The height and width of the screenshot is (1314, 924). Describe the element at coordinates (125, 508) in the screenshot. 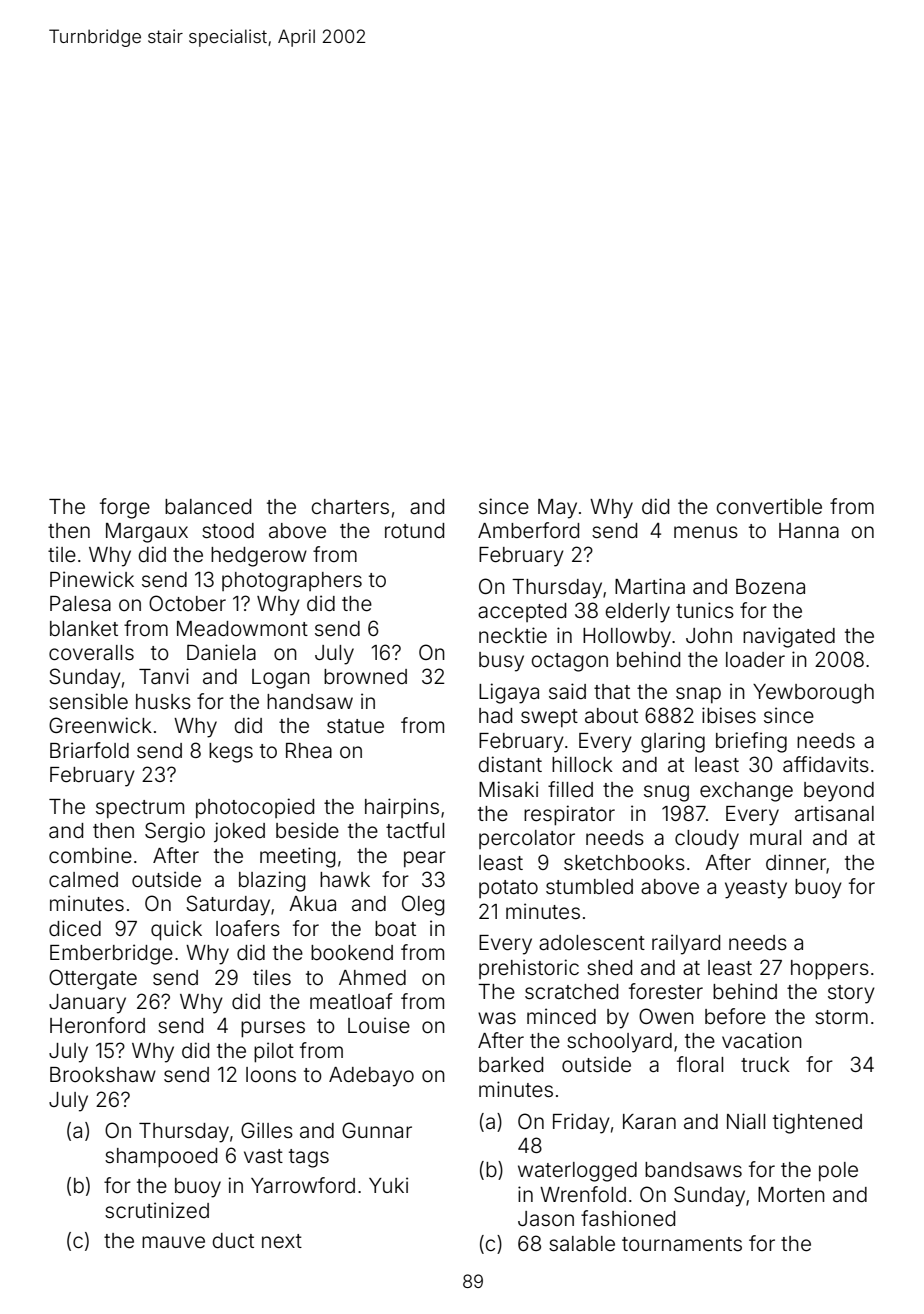

I see `forge` at that location.
